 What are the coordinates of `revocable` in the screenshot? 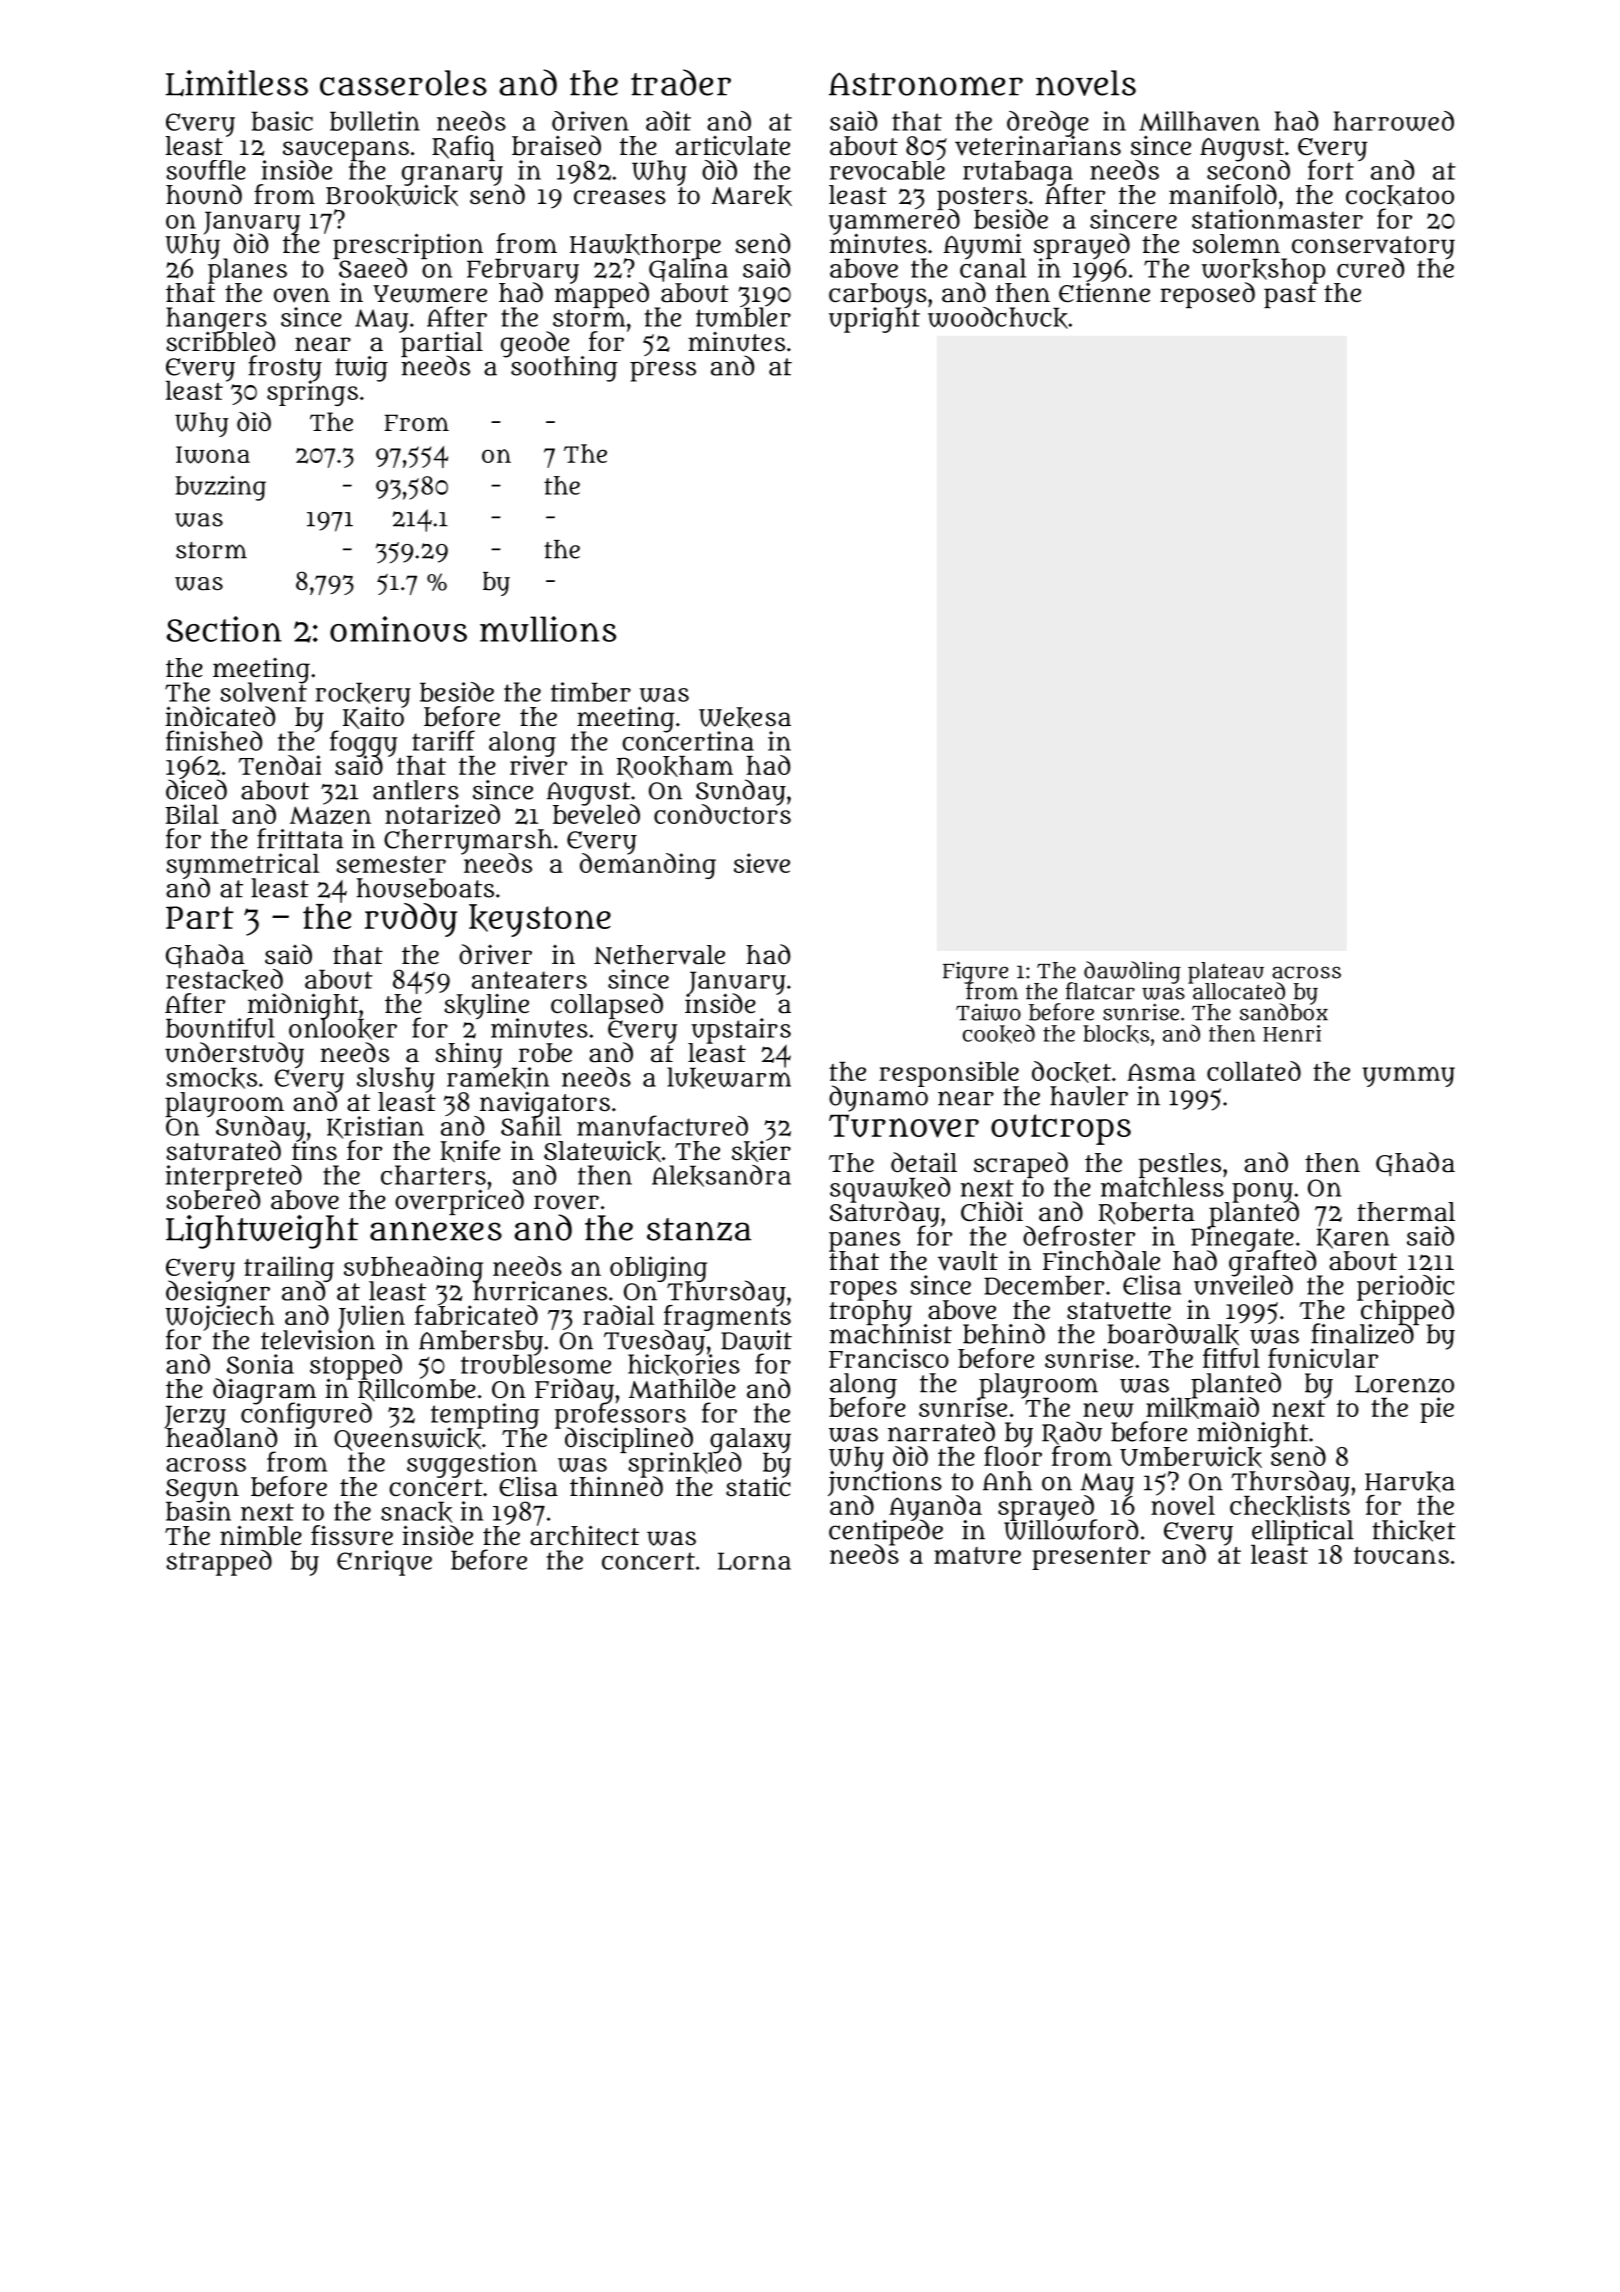 It's located at (887, 170).
